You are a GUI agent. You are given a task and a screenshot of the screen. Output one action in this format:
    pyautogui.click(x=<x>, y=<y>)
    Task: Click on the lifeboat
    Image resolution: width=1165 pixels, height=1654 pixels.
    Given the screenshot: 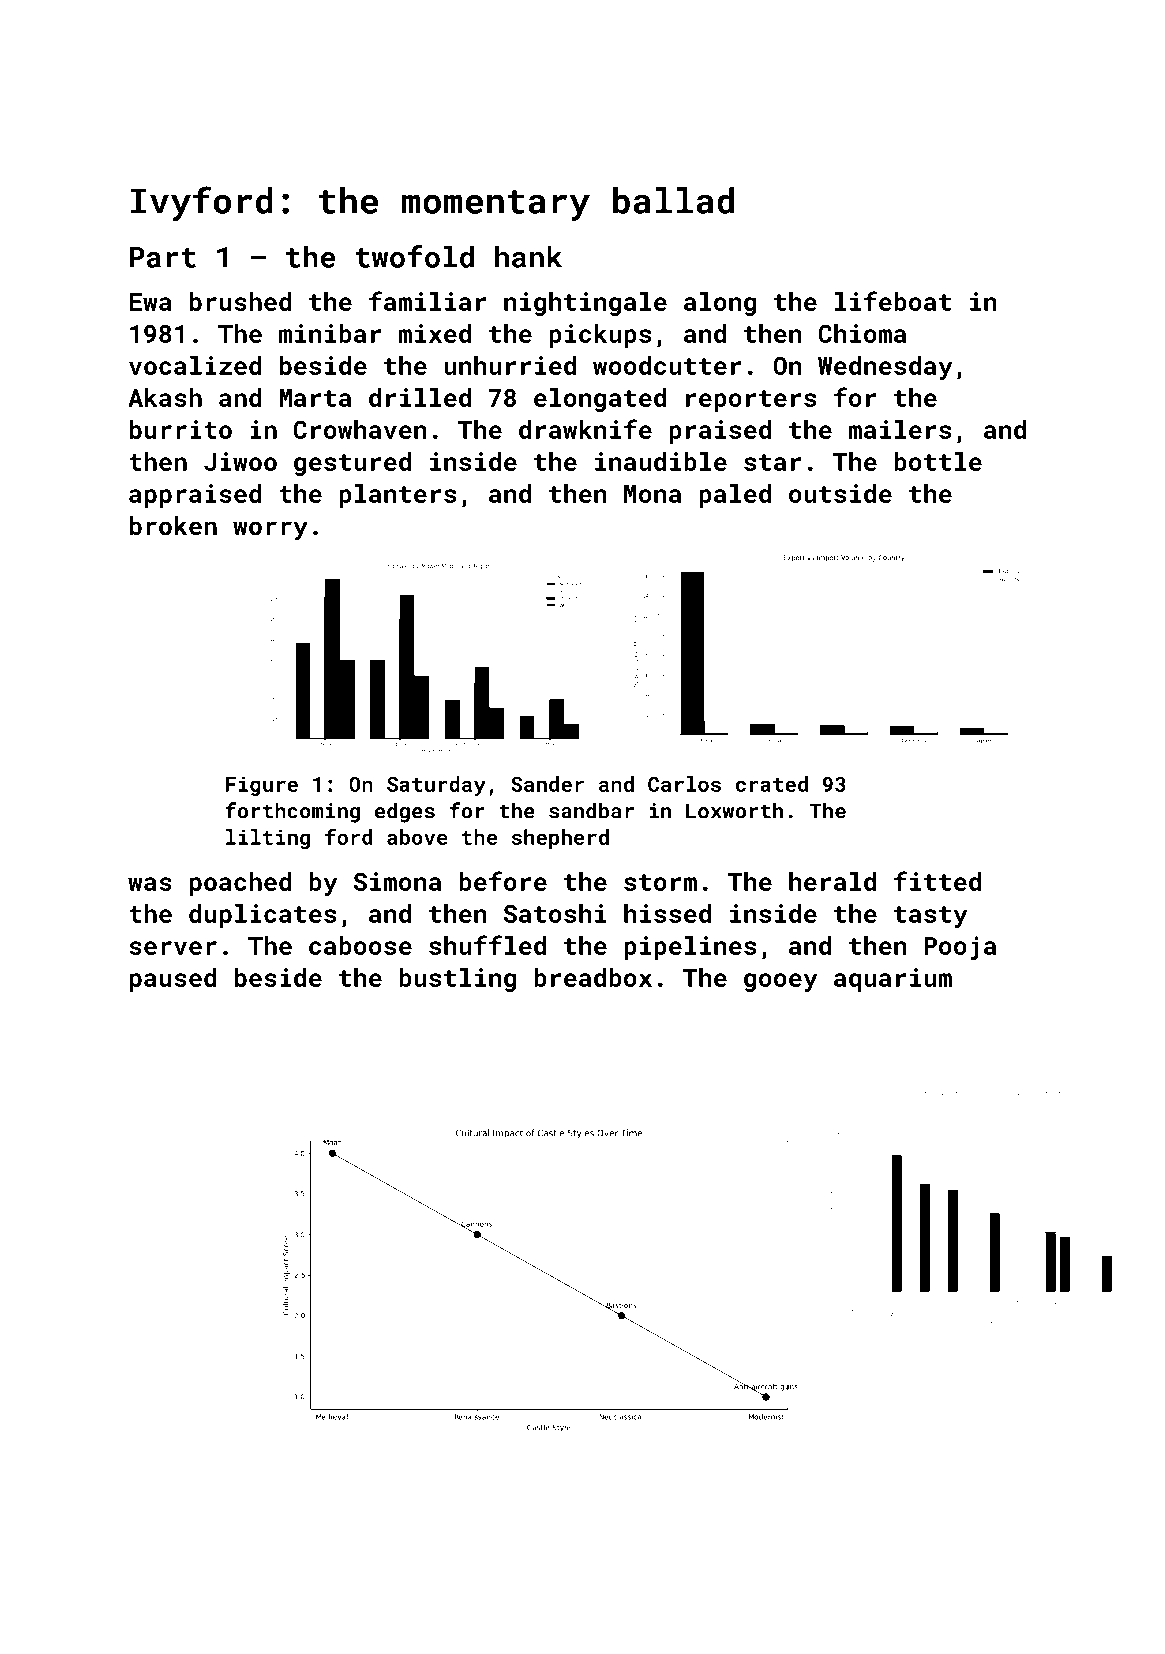 What is the action you would take?
    pyautogui.click(x=893, y=301)
